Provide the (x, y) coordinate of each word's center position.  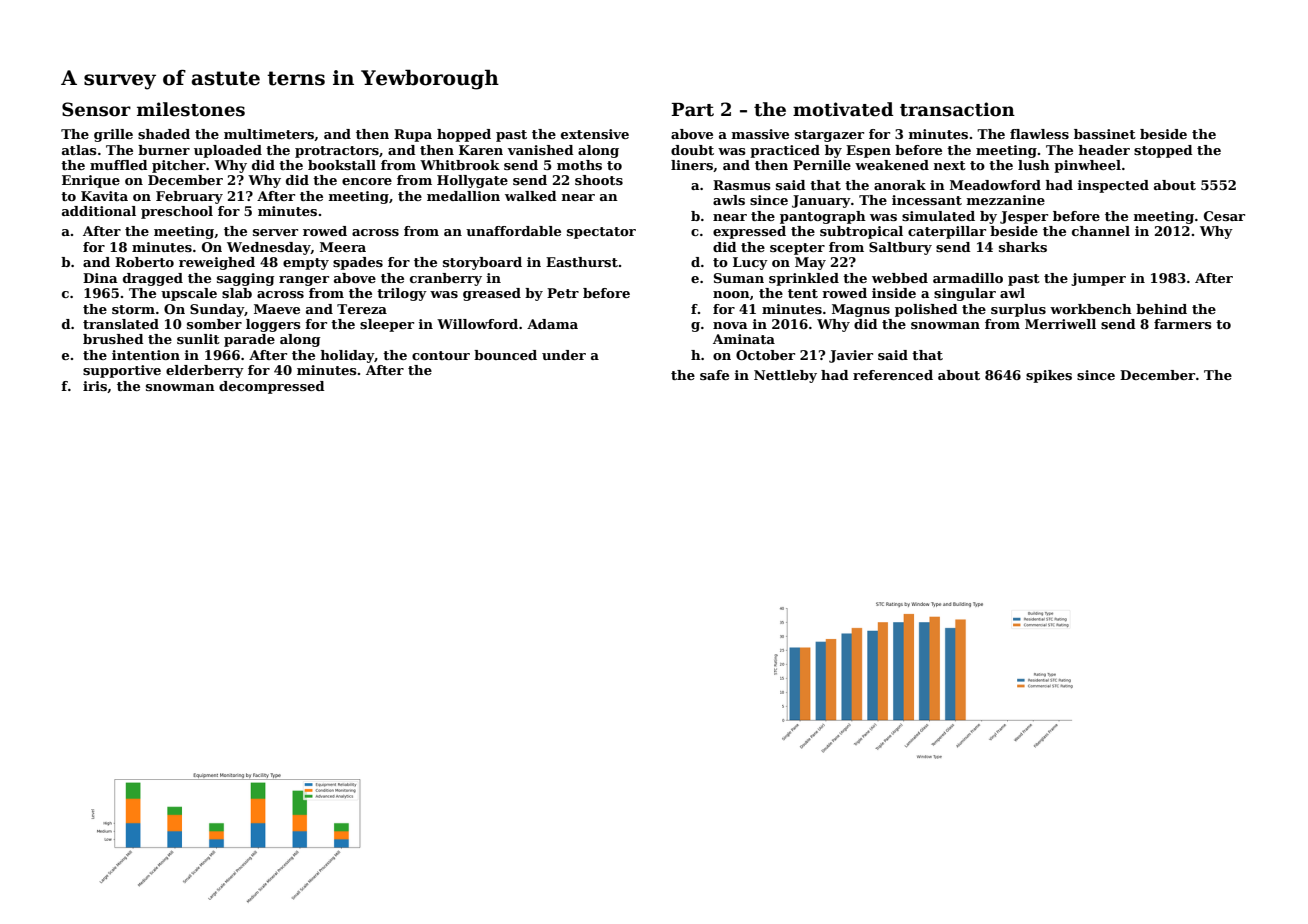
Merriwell (1060, 324)
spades (358, 263)
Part (692, 110)
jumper (1098, 279)
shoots (599, 180)
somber (214, 324)
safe (714, 375)
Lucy (750, 263)
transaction (957, 109)
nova (730, 325)
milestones (191, 109)
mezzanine (1006, 200)
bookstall (342, 165)
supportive (122, 371)
